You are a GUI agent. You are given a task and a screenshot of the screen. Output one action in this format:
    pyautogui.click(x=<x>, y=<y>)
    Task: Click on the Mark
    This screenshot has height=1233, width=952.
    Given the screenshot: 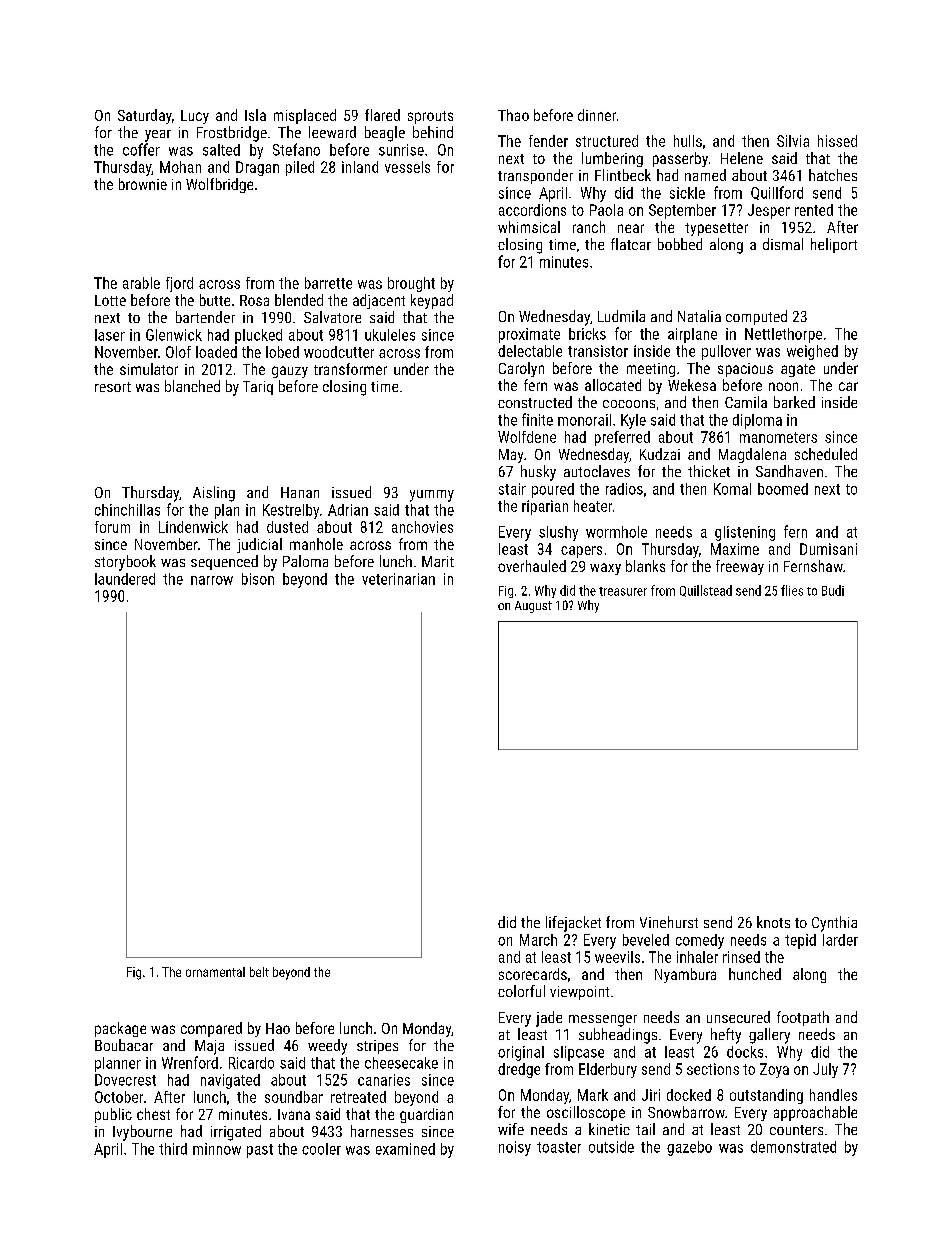 What is the action you would take?
    pyautogui.click(x=593, y=1095)
